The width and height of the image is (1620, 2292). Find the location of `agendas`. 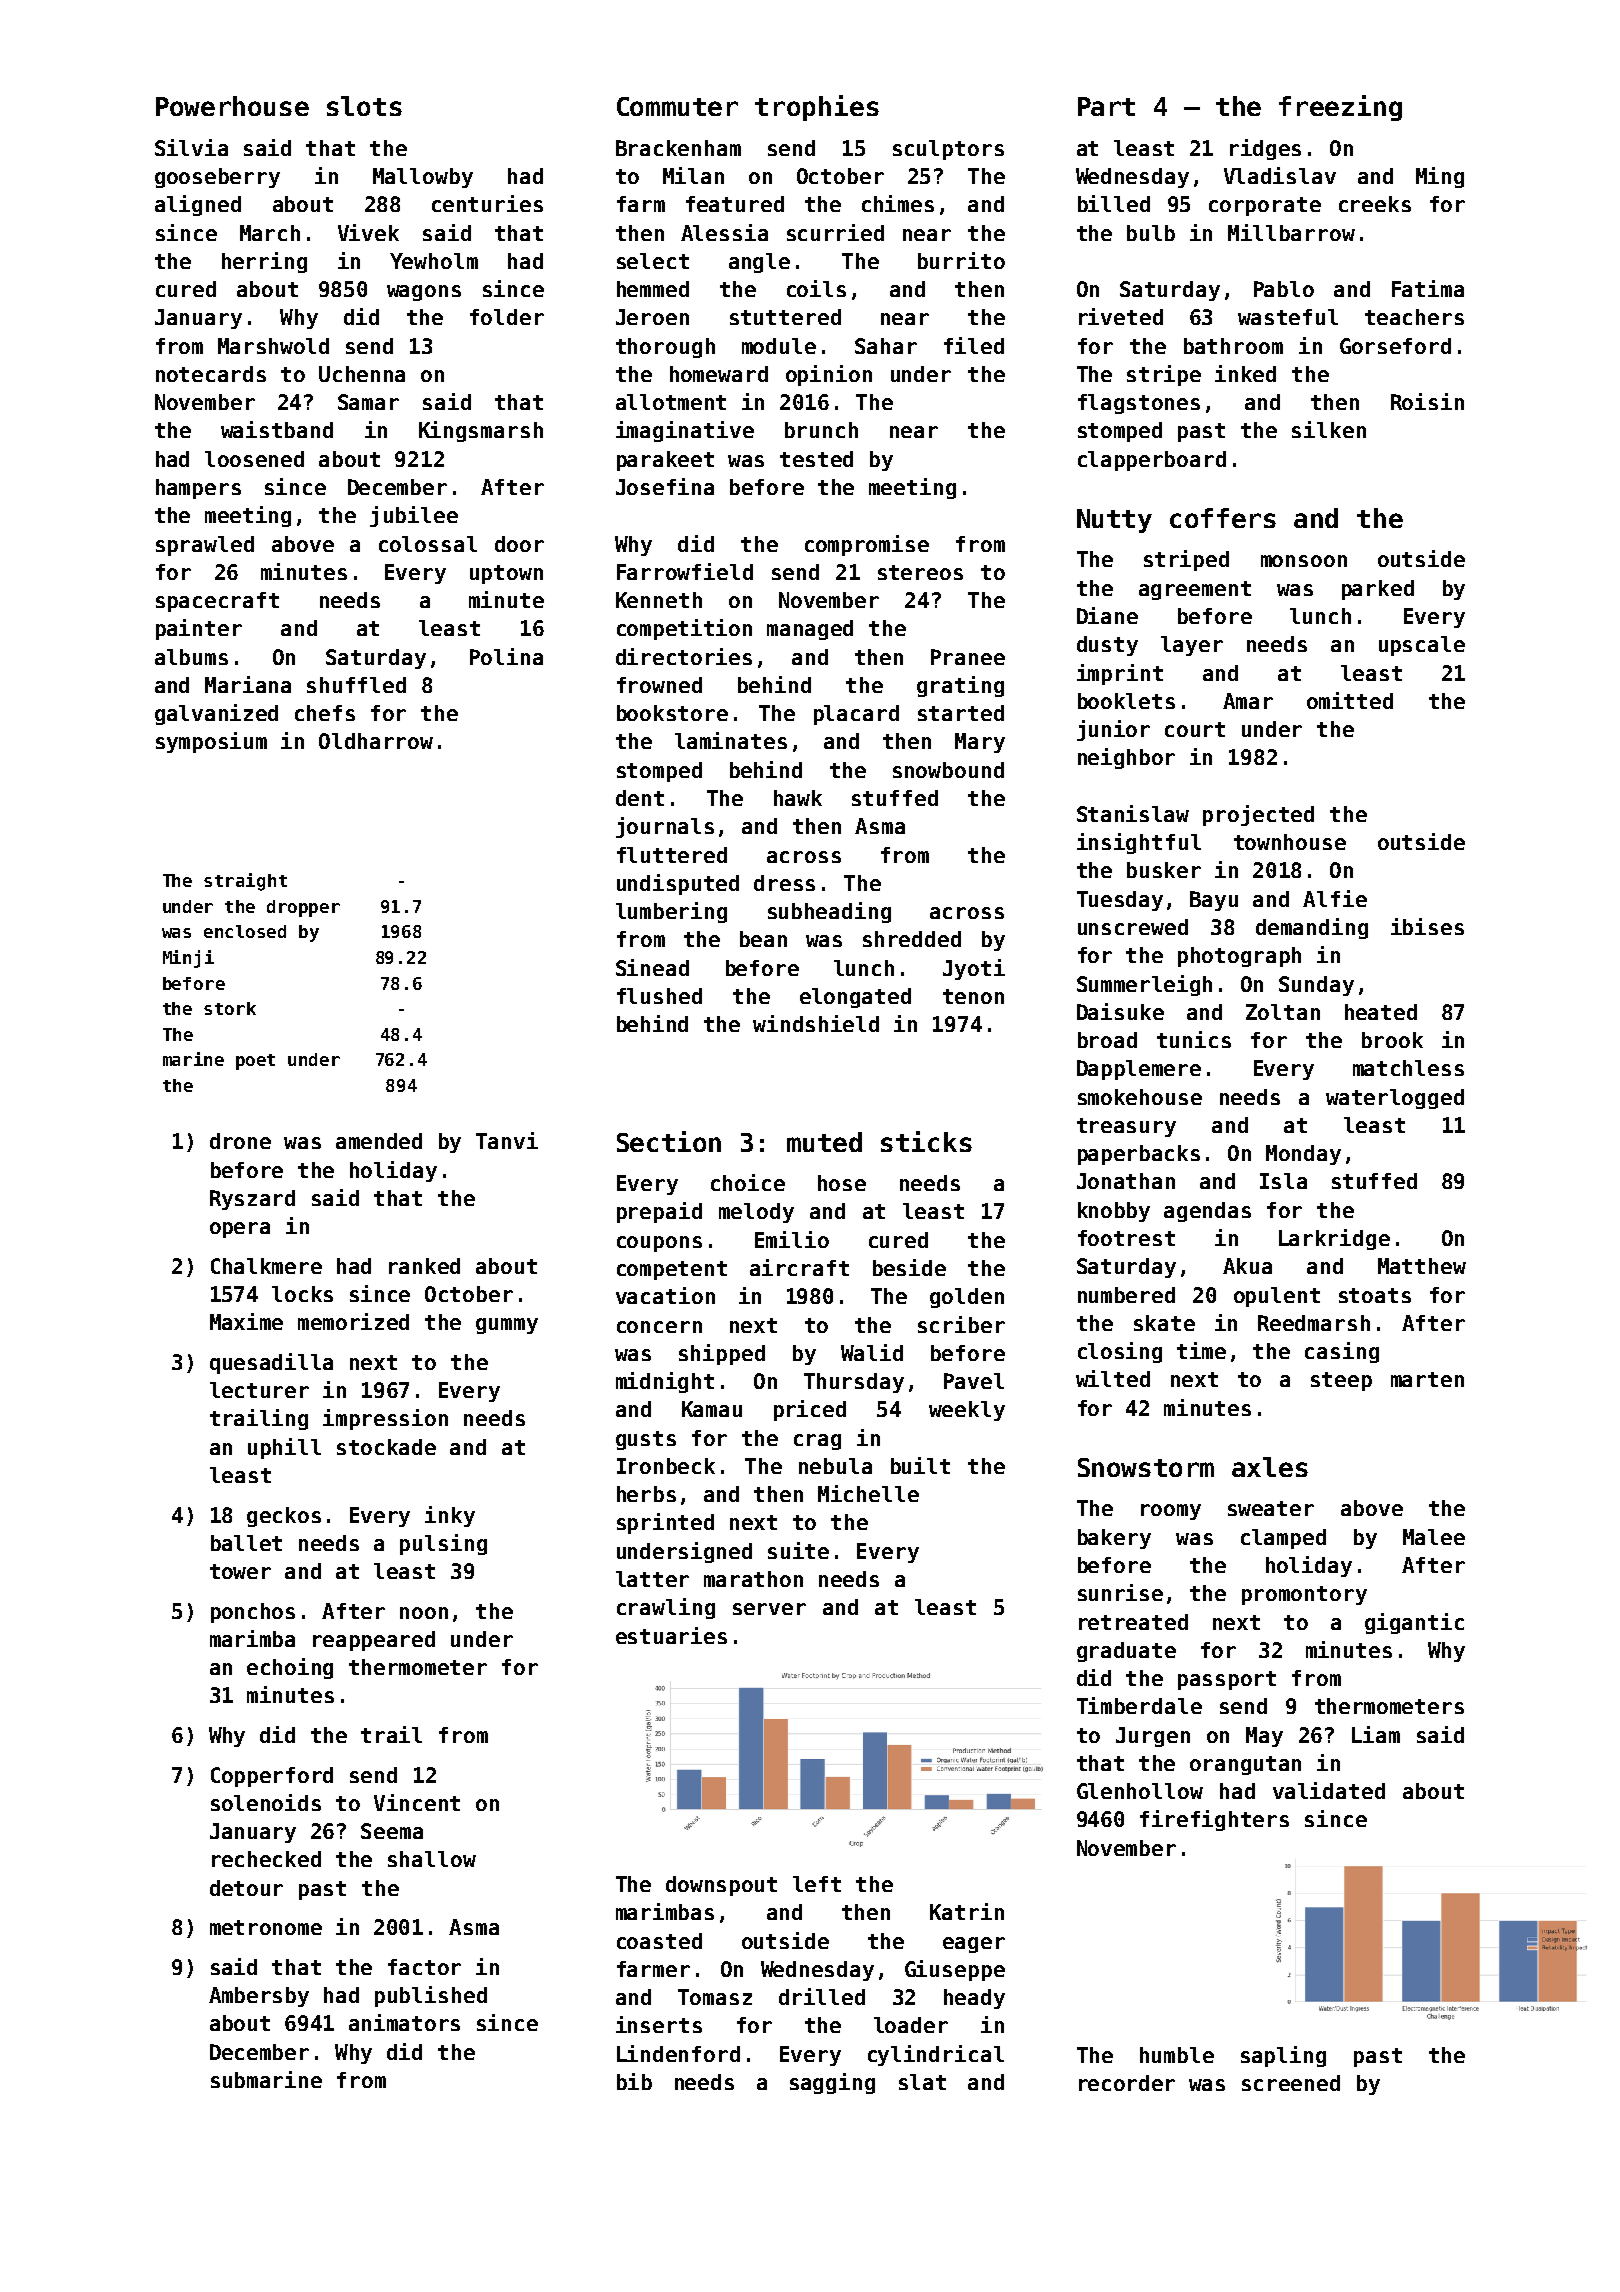

agendas is located at coordinates (1207, 1212).
